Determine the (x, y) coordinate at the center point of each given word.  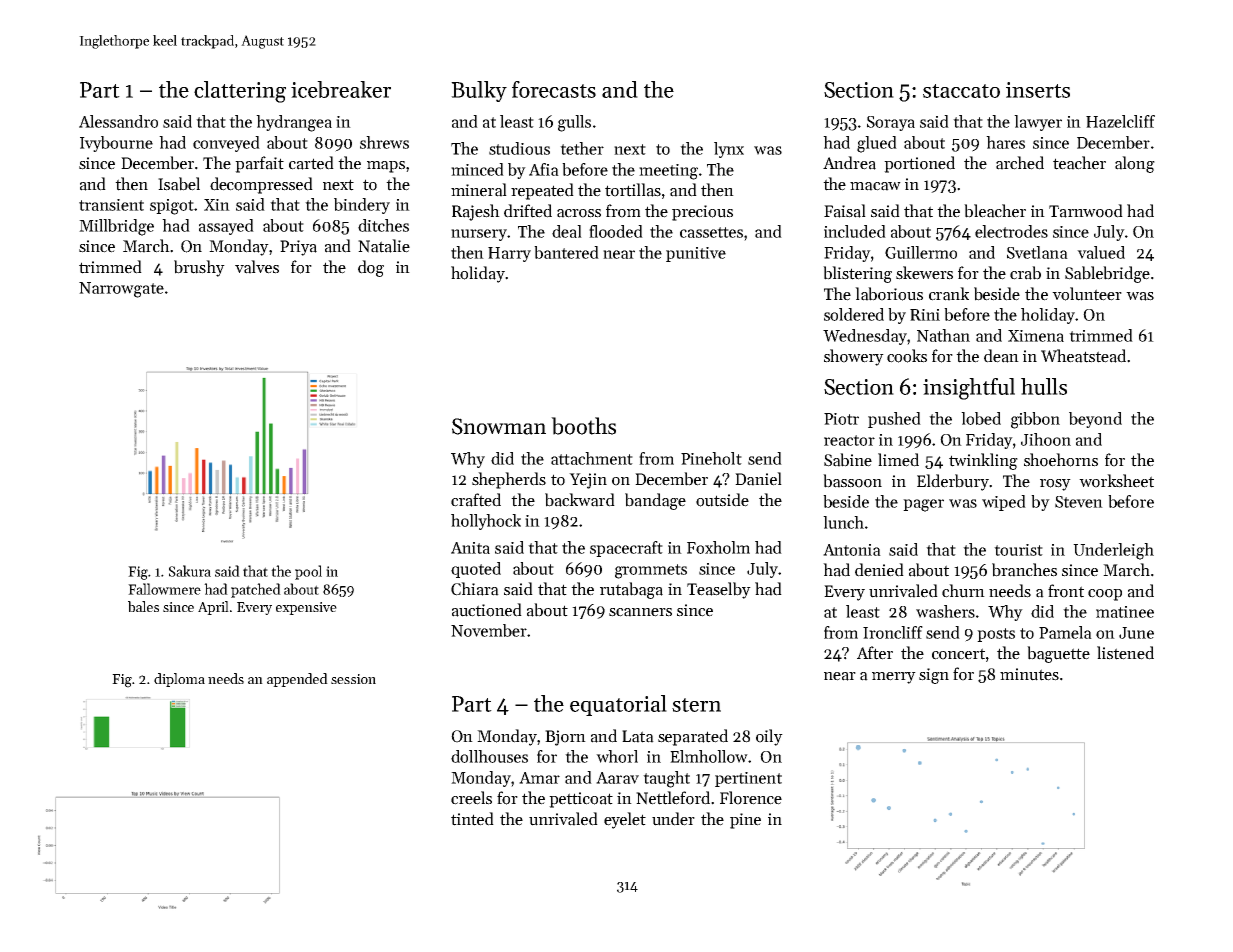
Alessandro (118, 121)
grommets (651, 571)
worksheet (1116, 481)
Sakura (190, 571)
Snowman (499, 426)
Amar (539, 778)
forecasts (554, 89)
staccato (961, 91)
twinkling (983, 461)
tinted (472, 819)
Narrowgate (121, 290)
